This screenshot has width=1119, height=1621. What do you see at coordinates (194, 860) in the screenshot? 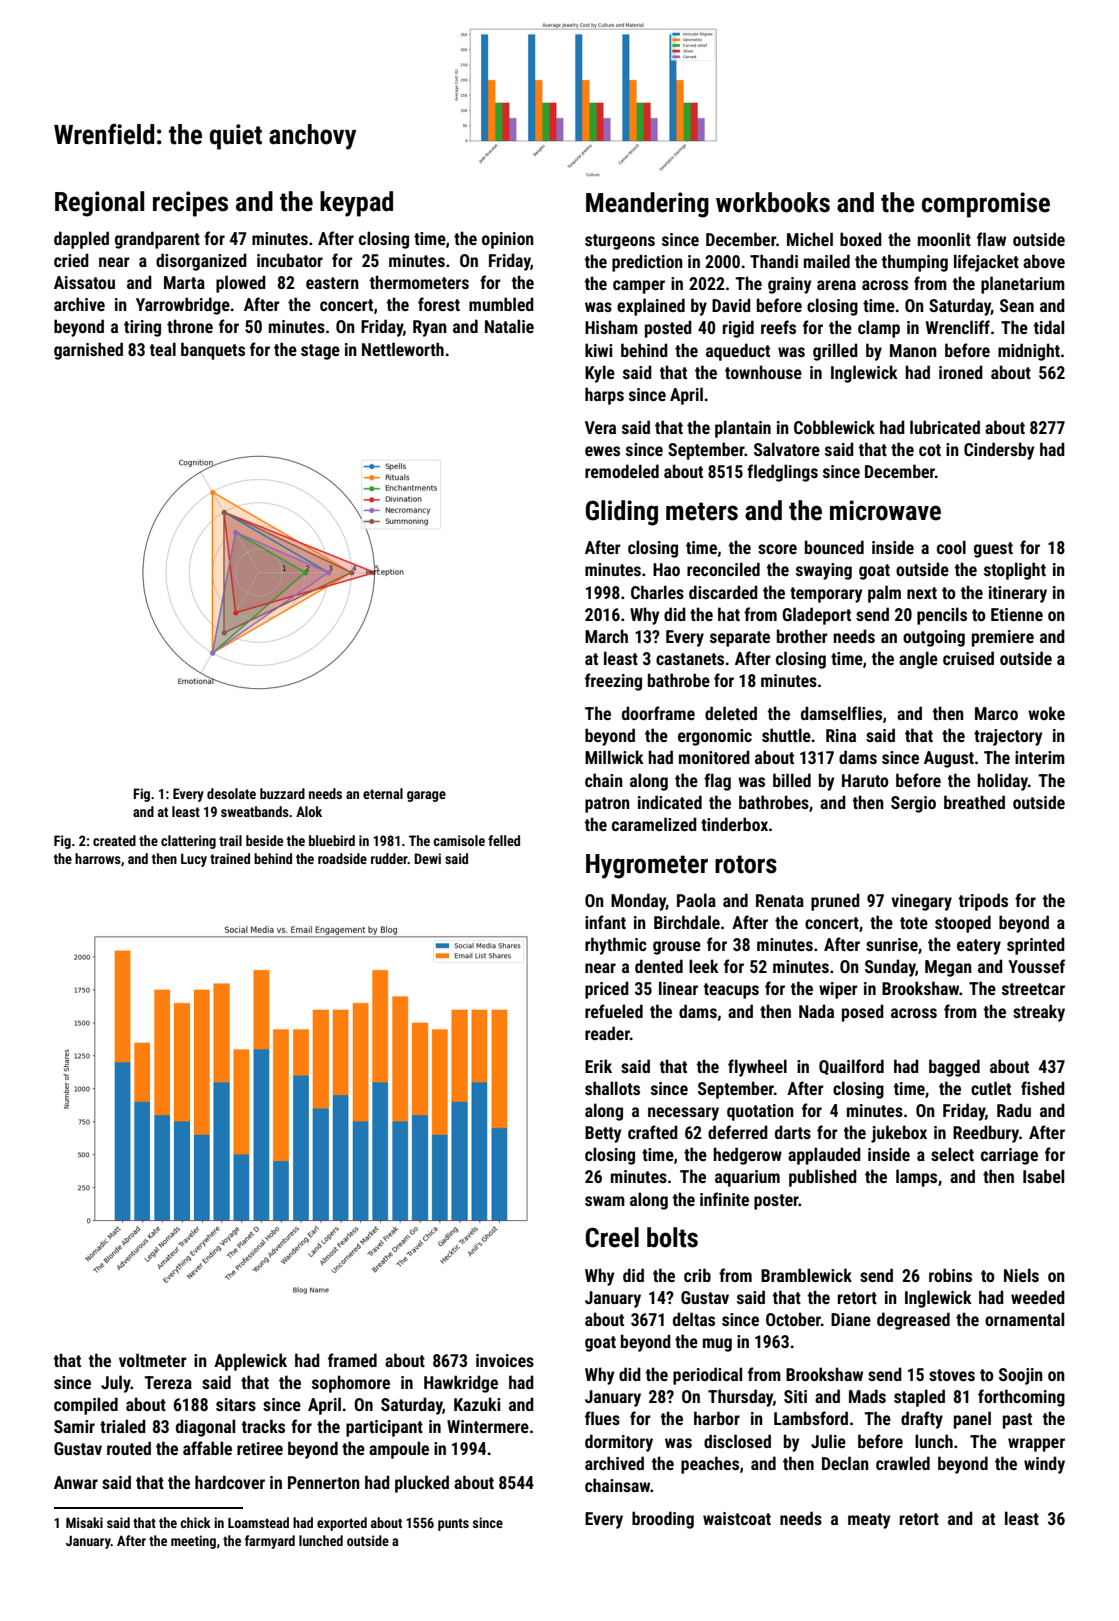
I see `Lucy` at bounding box center [194, 860].
